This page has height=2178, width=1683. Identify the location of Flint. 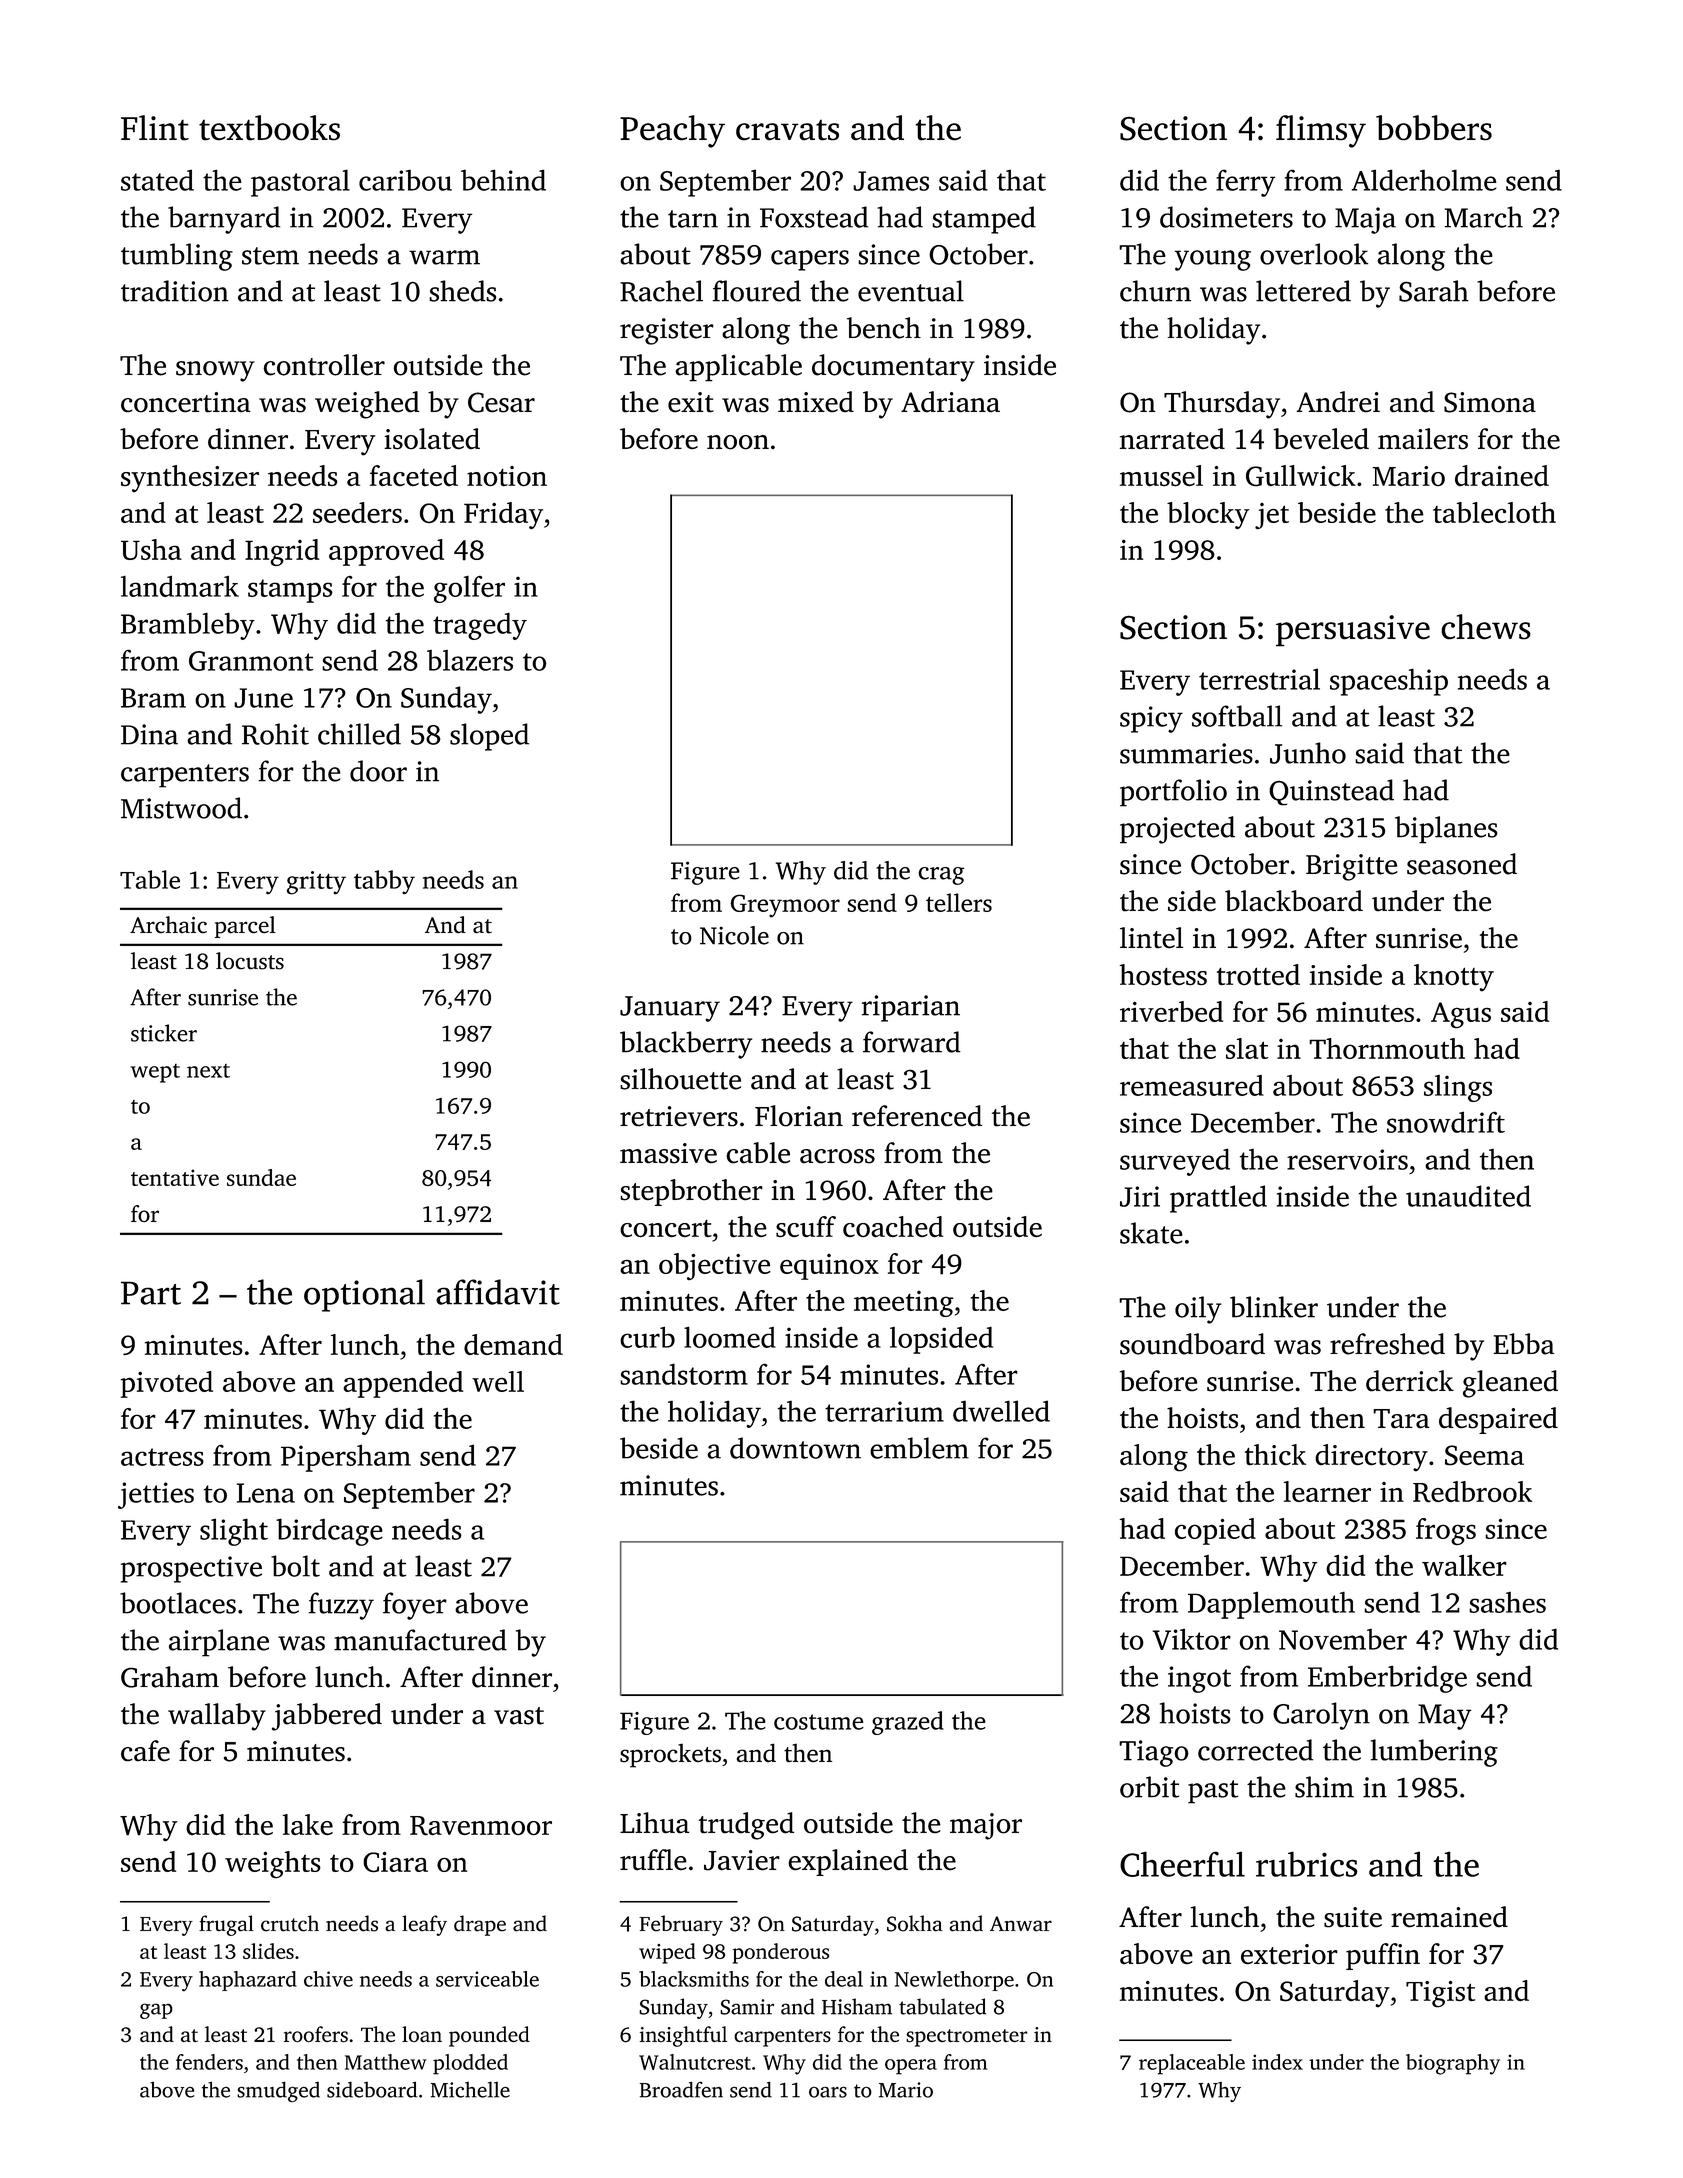
(155, 128).
